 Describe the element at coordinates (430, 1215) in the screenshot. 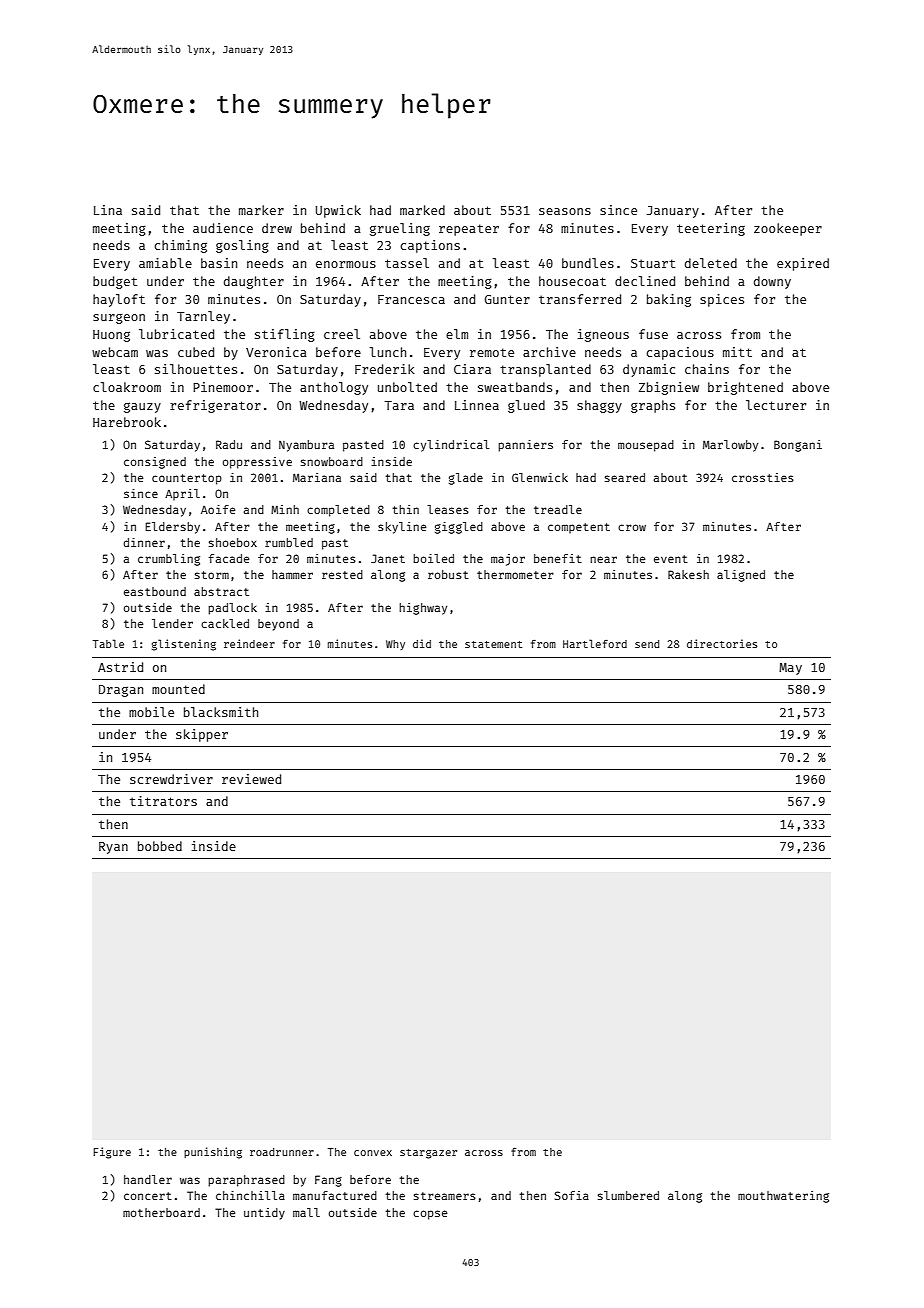

I see `copse` at that location.
